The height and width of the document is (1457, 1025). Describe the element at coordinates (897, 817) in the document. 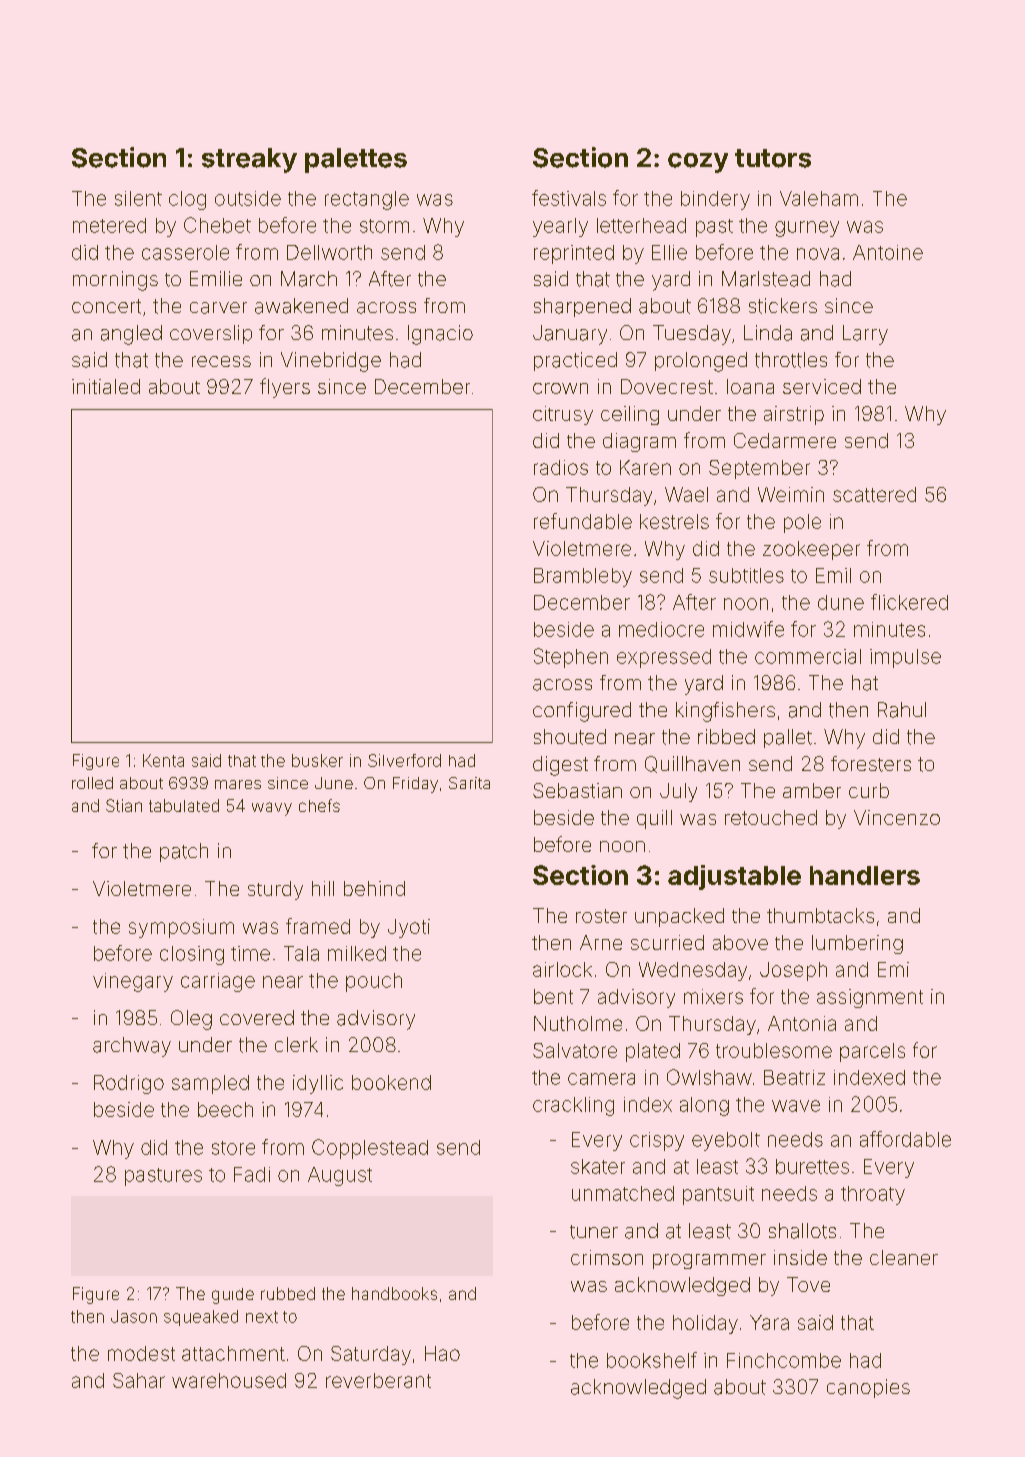

I see `Vincenzo` at that location.
